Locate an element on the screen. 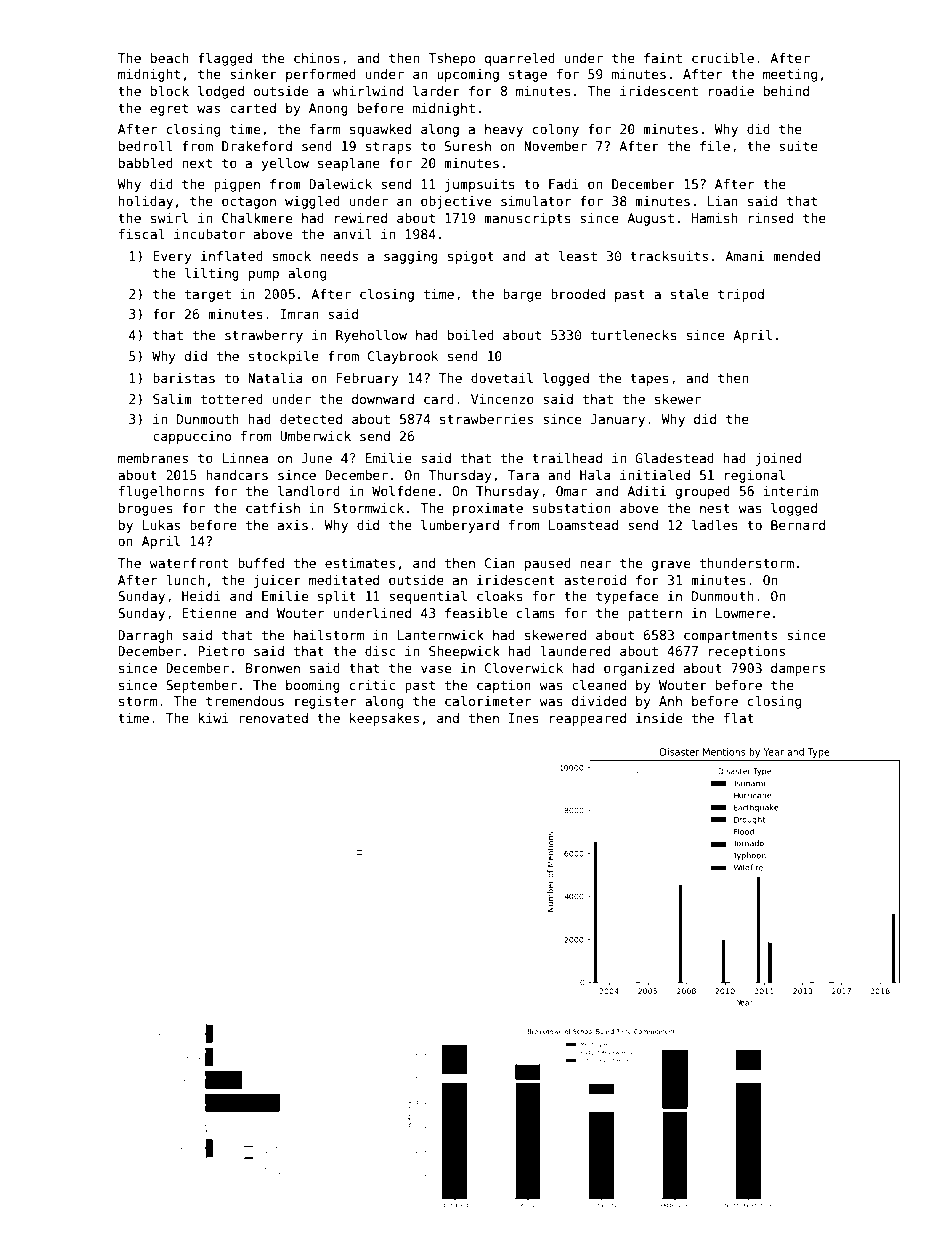  faint is located at coordinates (663, 58).
